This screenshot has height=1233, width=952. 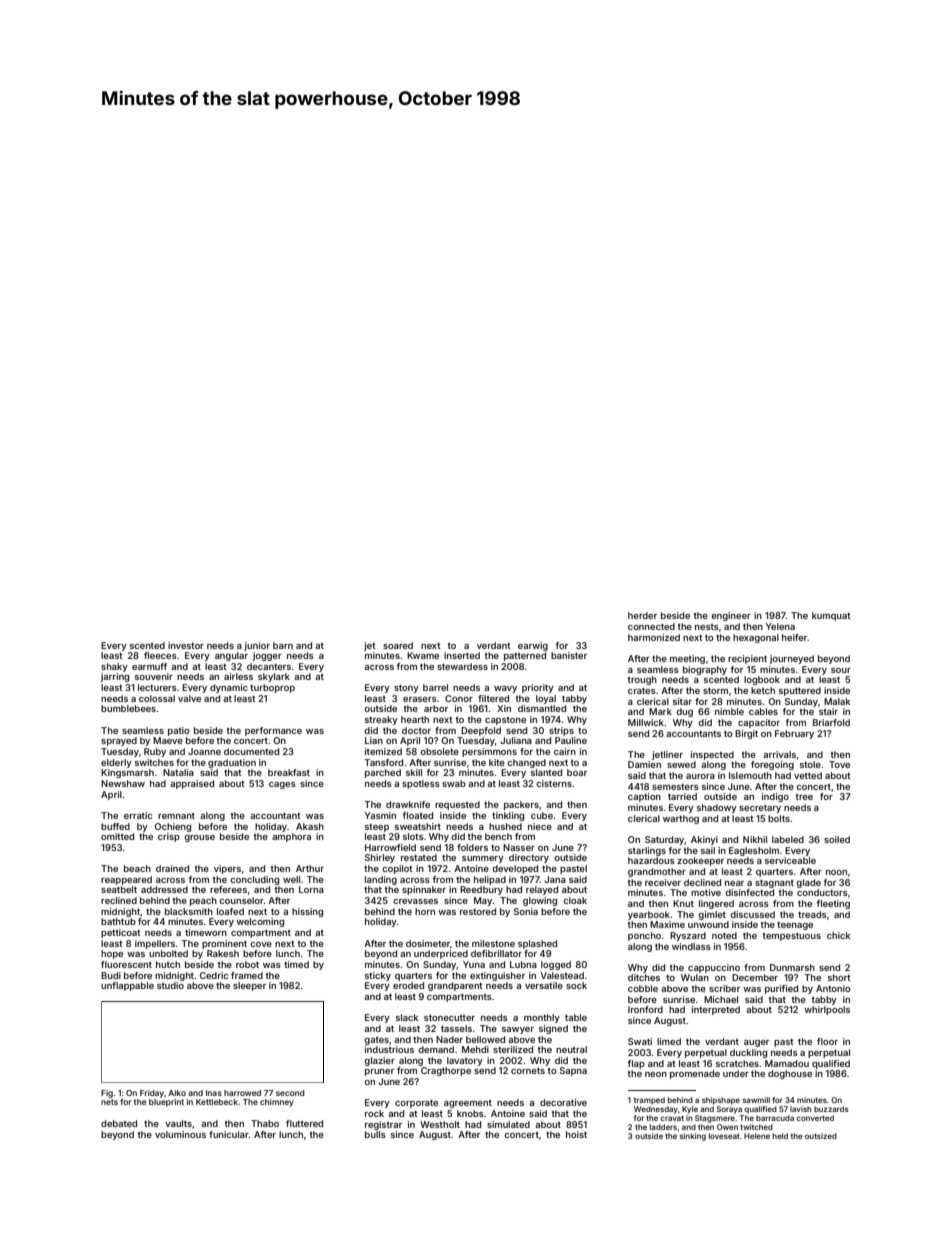 I want to click on bench, so click(x=498, y=836).
